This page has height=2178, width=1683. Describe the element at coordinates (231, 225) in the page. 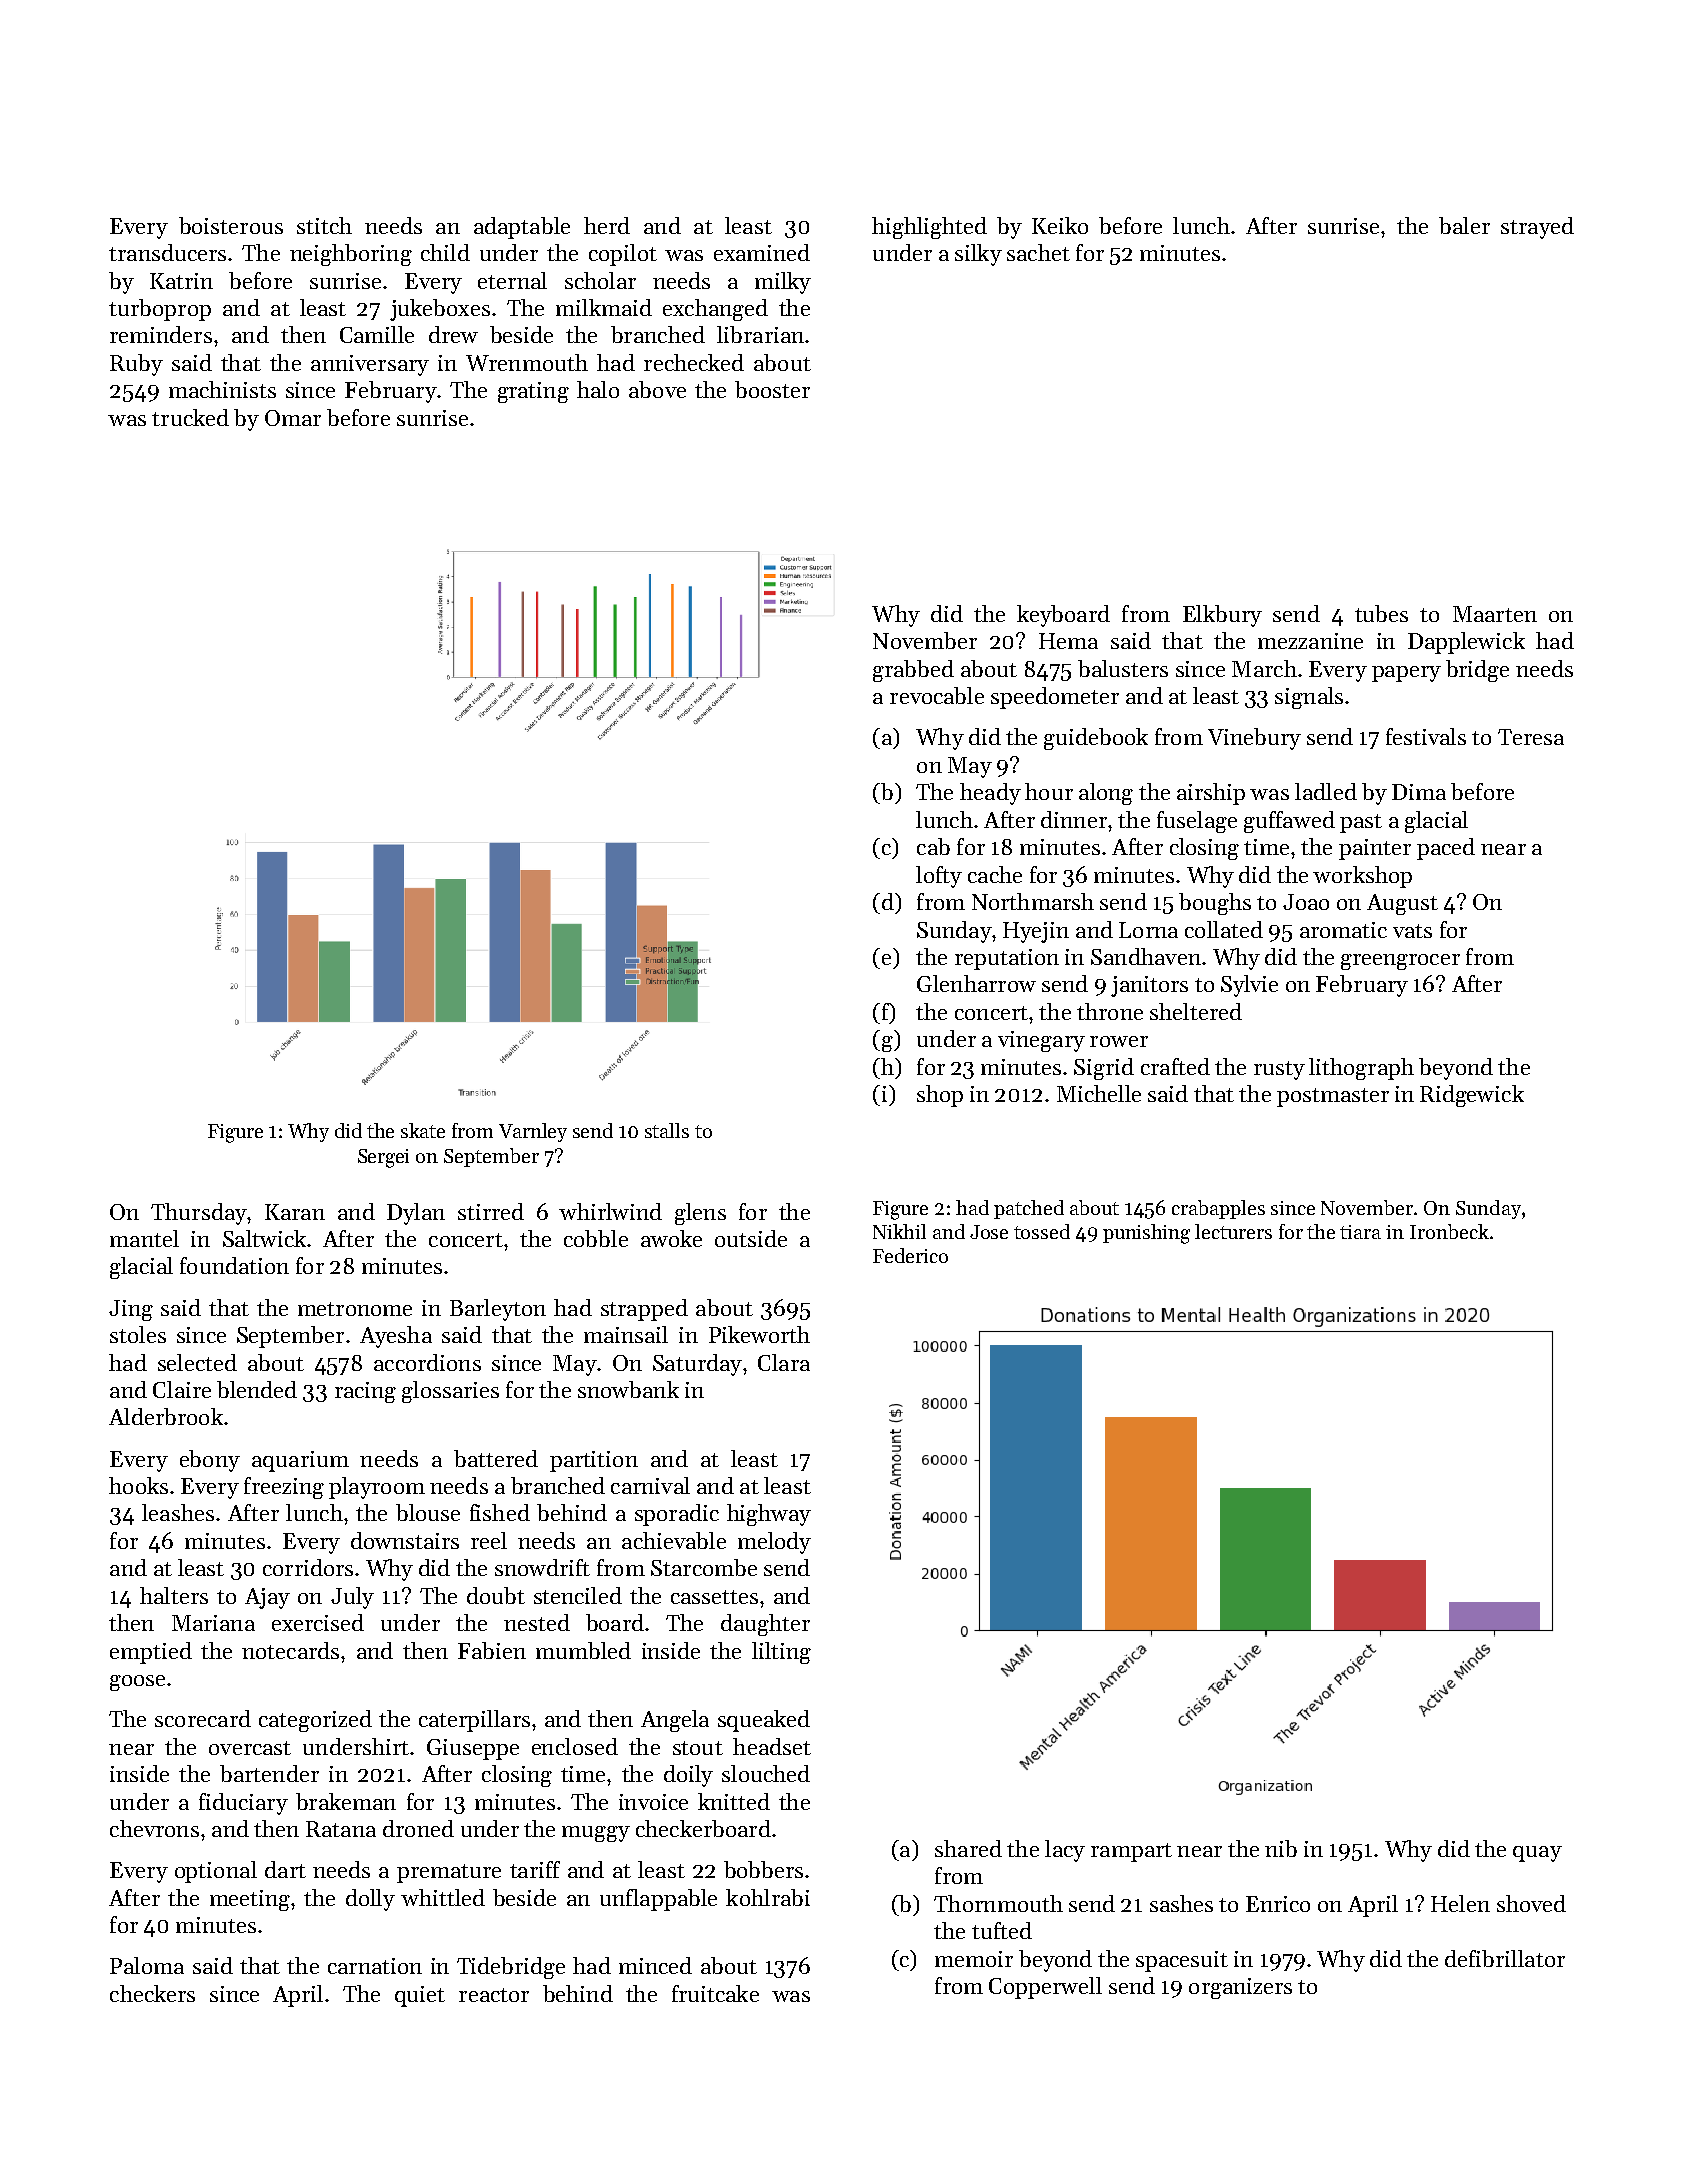

I see `boisterous` at that location.
